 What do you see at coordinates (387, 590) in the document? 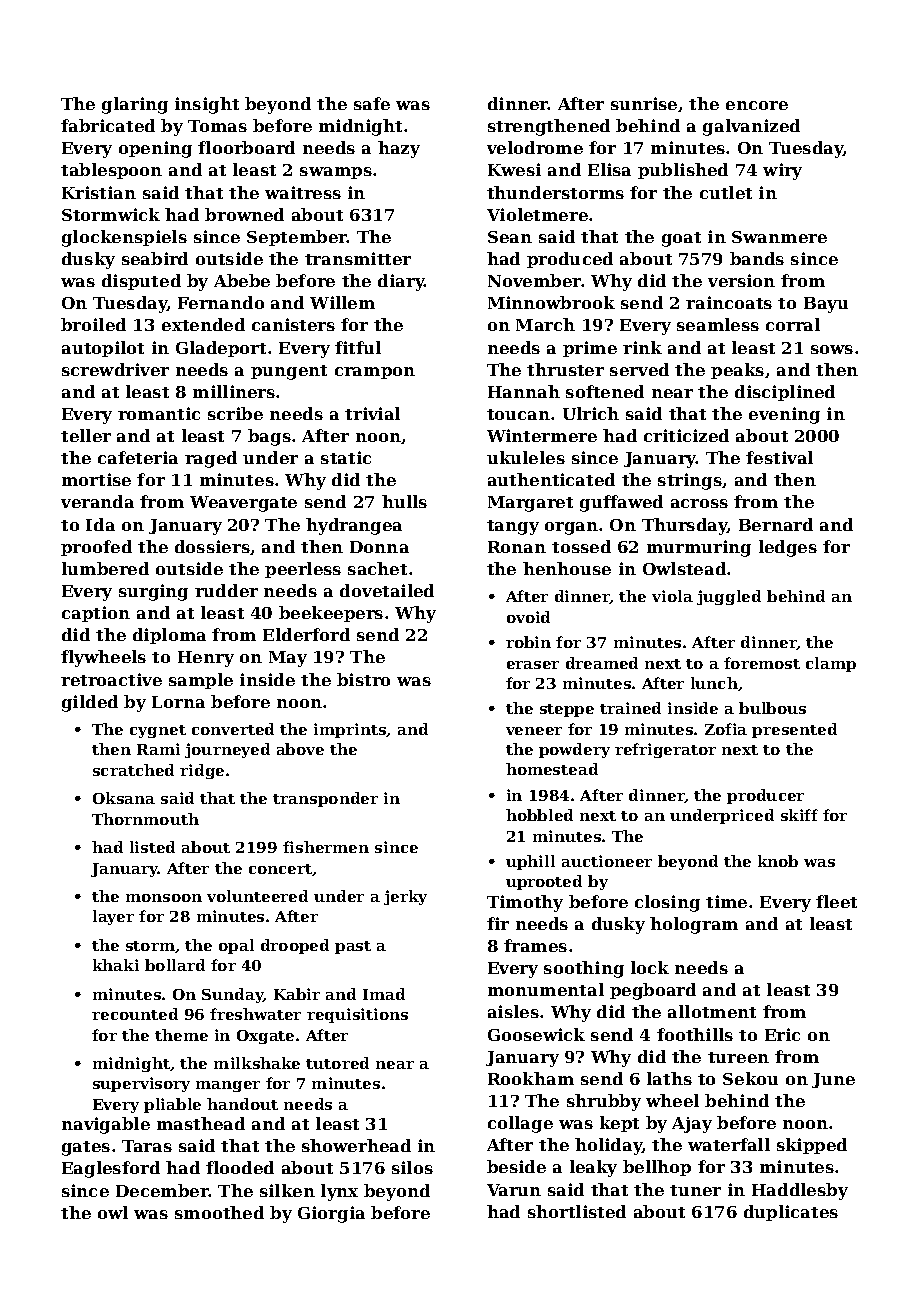
I see `dovetailed` at bounding box center [387, 590].
